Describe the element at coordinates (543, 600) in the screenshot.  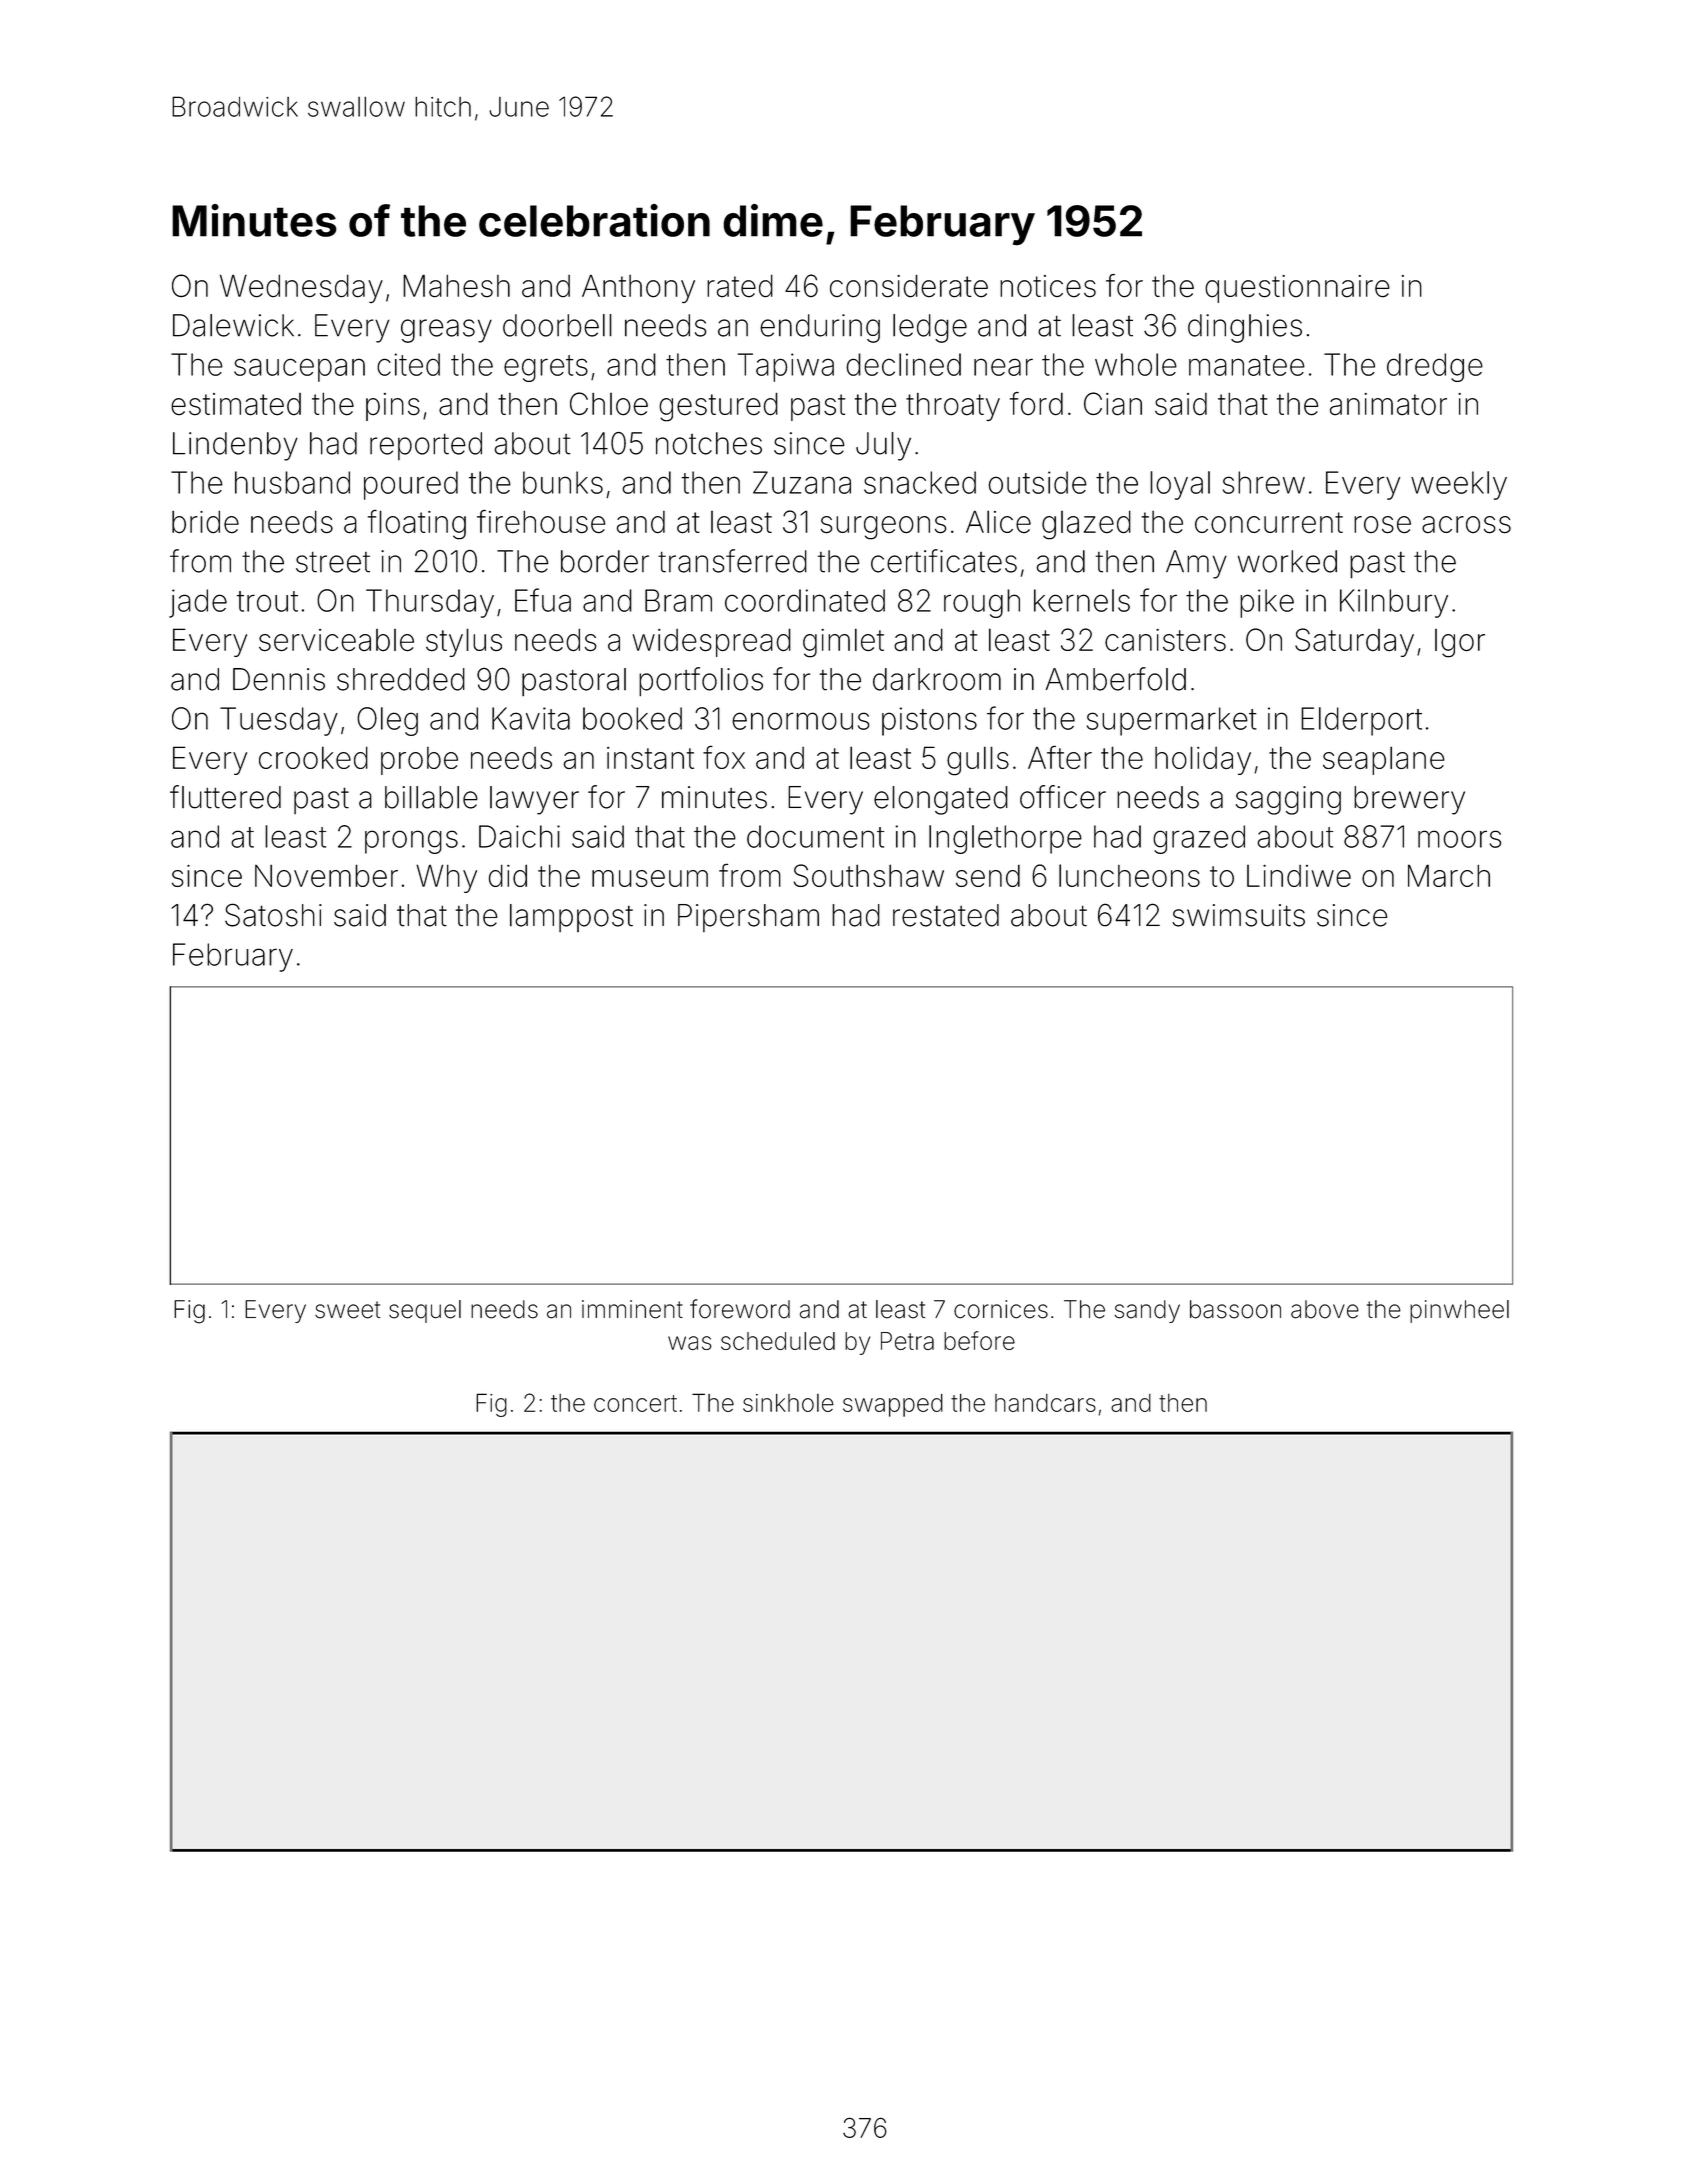
I see `Efua` at that location.
